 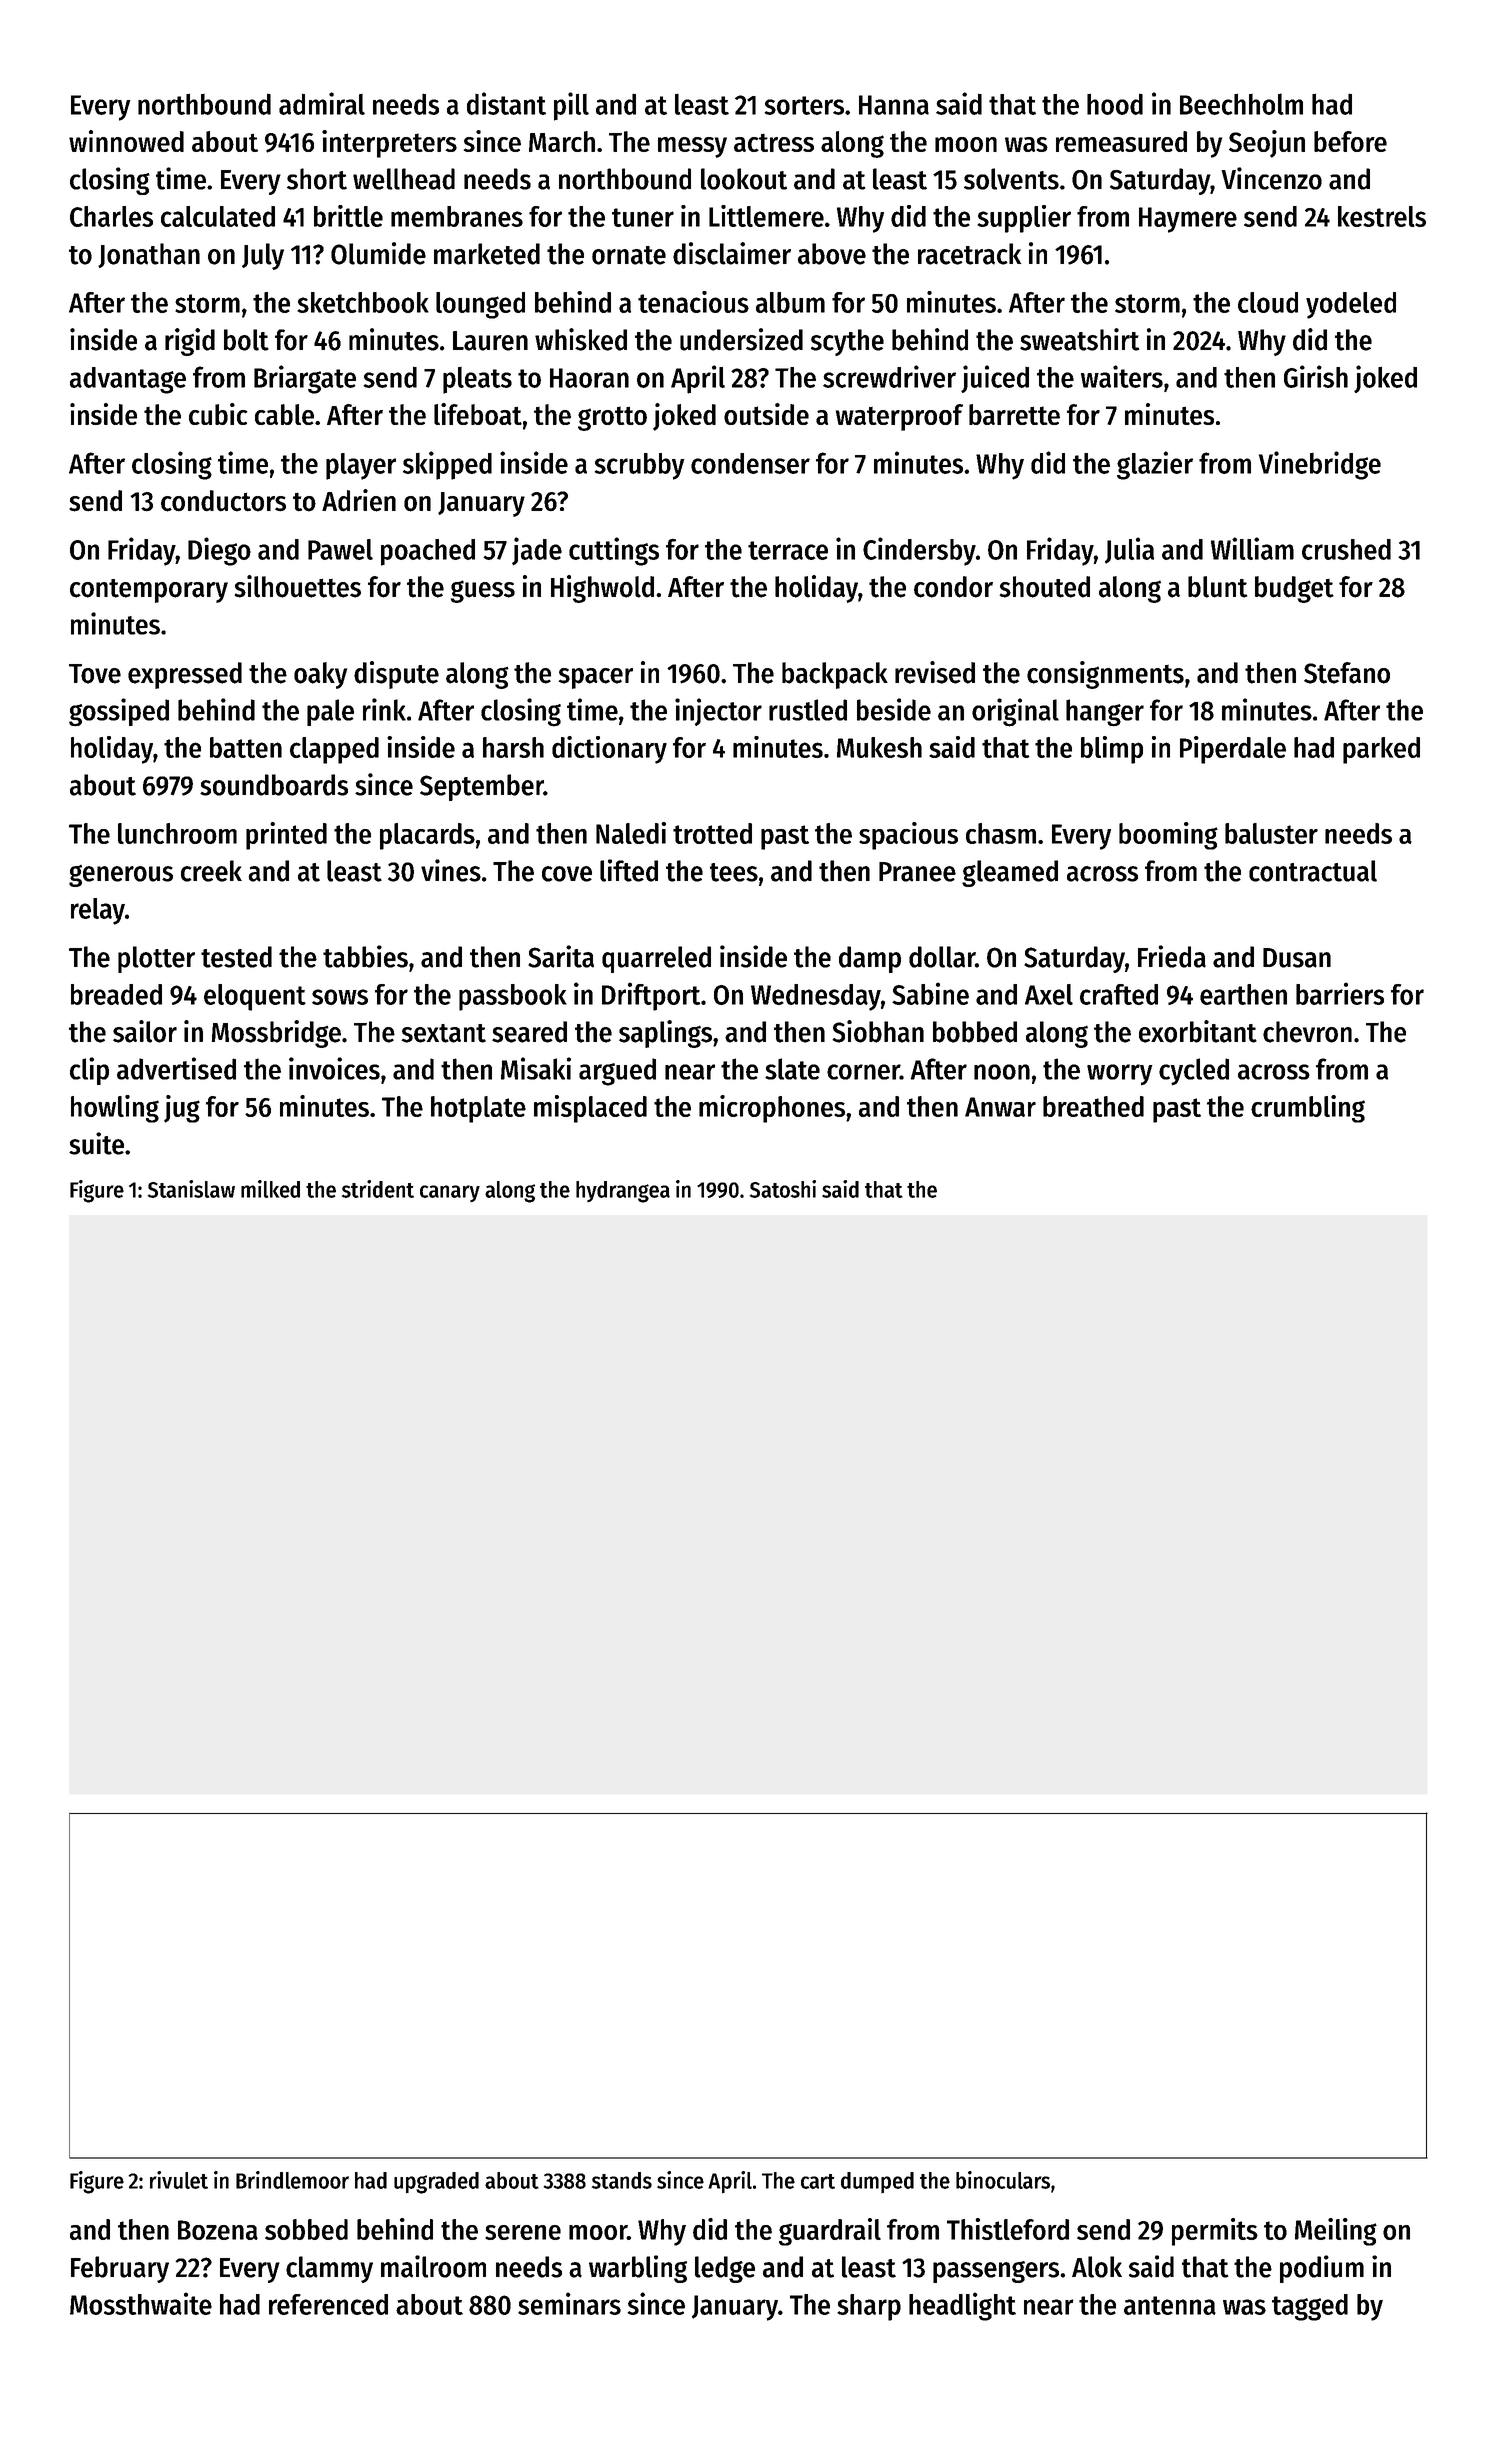 I want to click on saplings, so click(x=665, y=1034).
